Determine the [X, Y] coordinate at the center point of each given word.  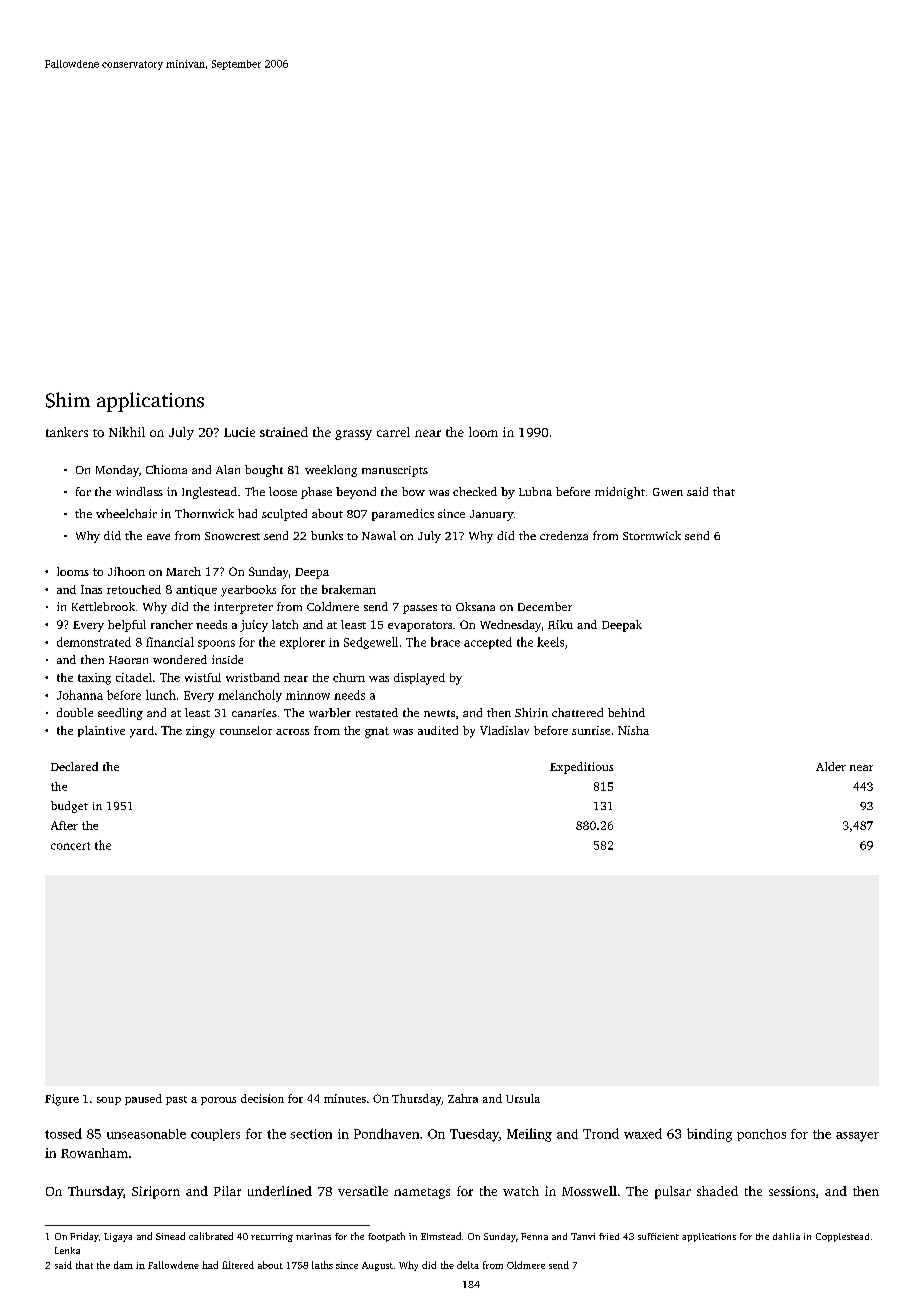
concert [70, 846]
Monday [117, 471]
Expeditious [581, 768]
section [311, 1134]
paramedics [403, 515]
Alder [831, 766]
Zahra [463, 1098]
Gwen [668, 492]
